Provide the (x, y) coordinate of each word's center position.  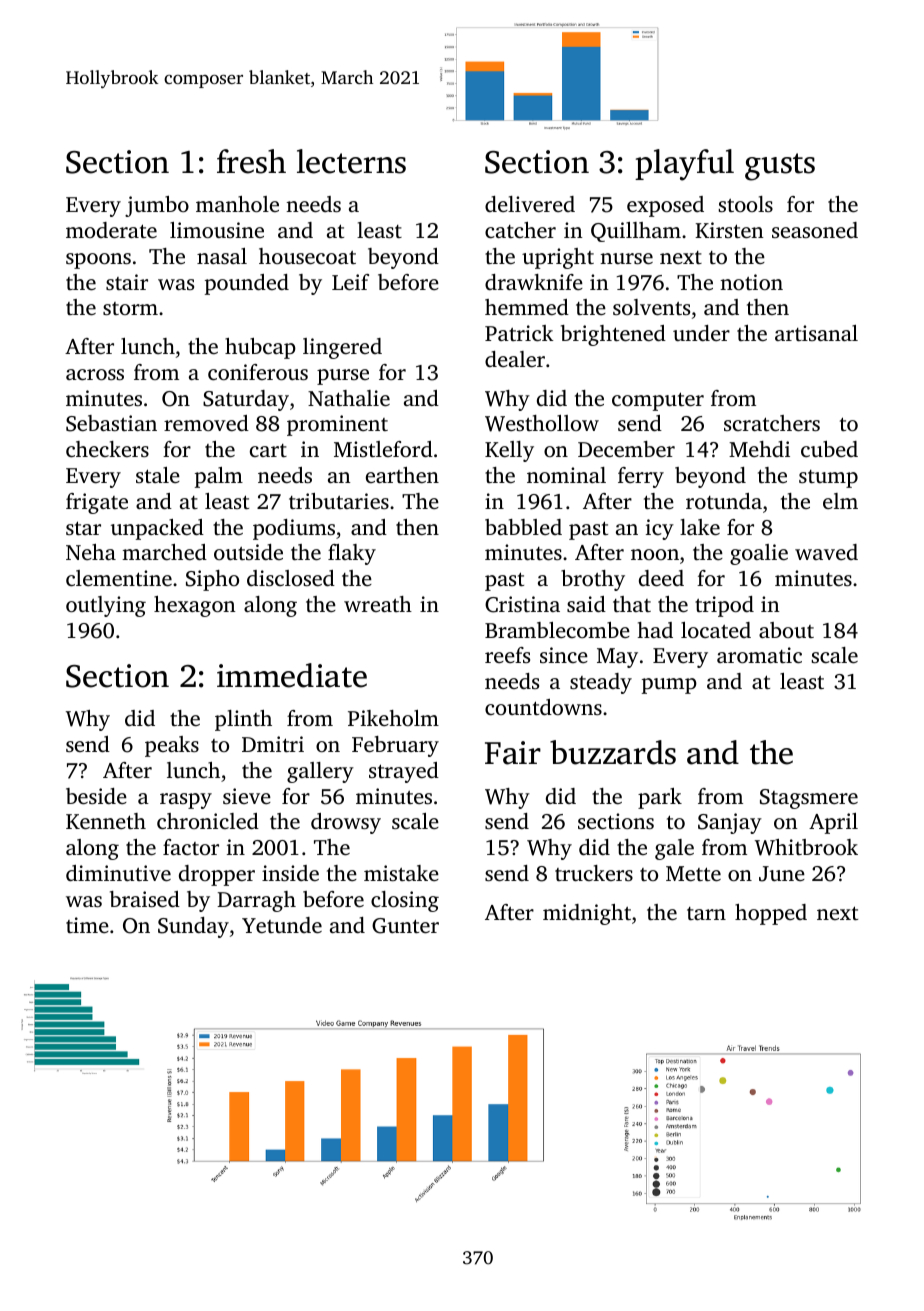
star (83, 528)
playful (684, 165)
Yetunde (282, 925)
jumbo (157, 206)
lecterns (351, 161)
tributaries (339, 501)
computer (658, 401)
